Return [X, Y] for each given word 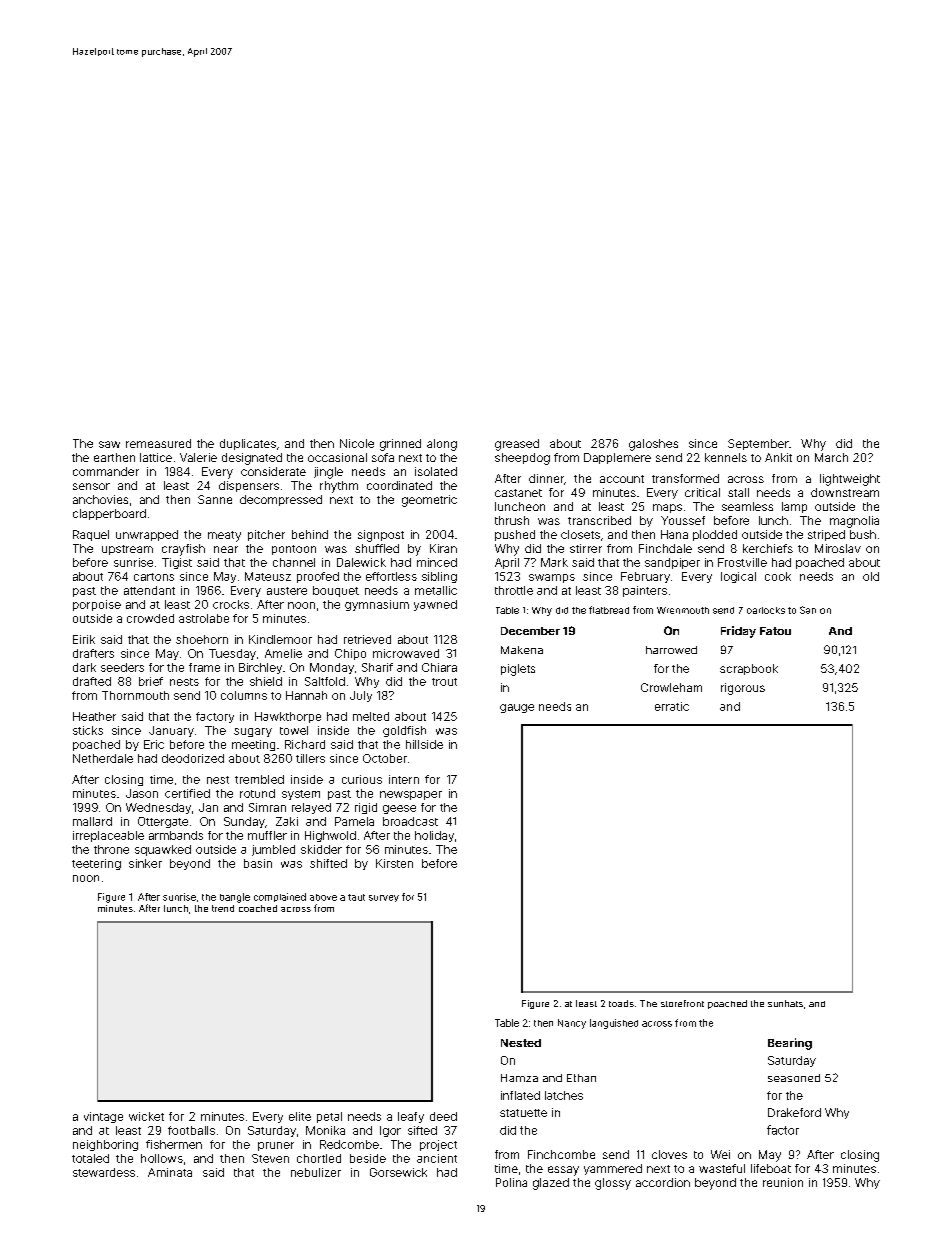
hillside [424, 744]
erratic [672, 706]
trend [223, 908]
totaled [90, 1158]
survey [384, 898]
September [758, 444]
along [442, 445]
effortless [391, 576]
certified [187, 793]
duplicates [248, 444]
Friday [738, 632]
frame [204, 667]
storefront [682, 1003]
